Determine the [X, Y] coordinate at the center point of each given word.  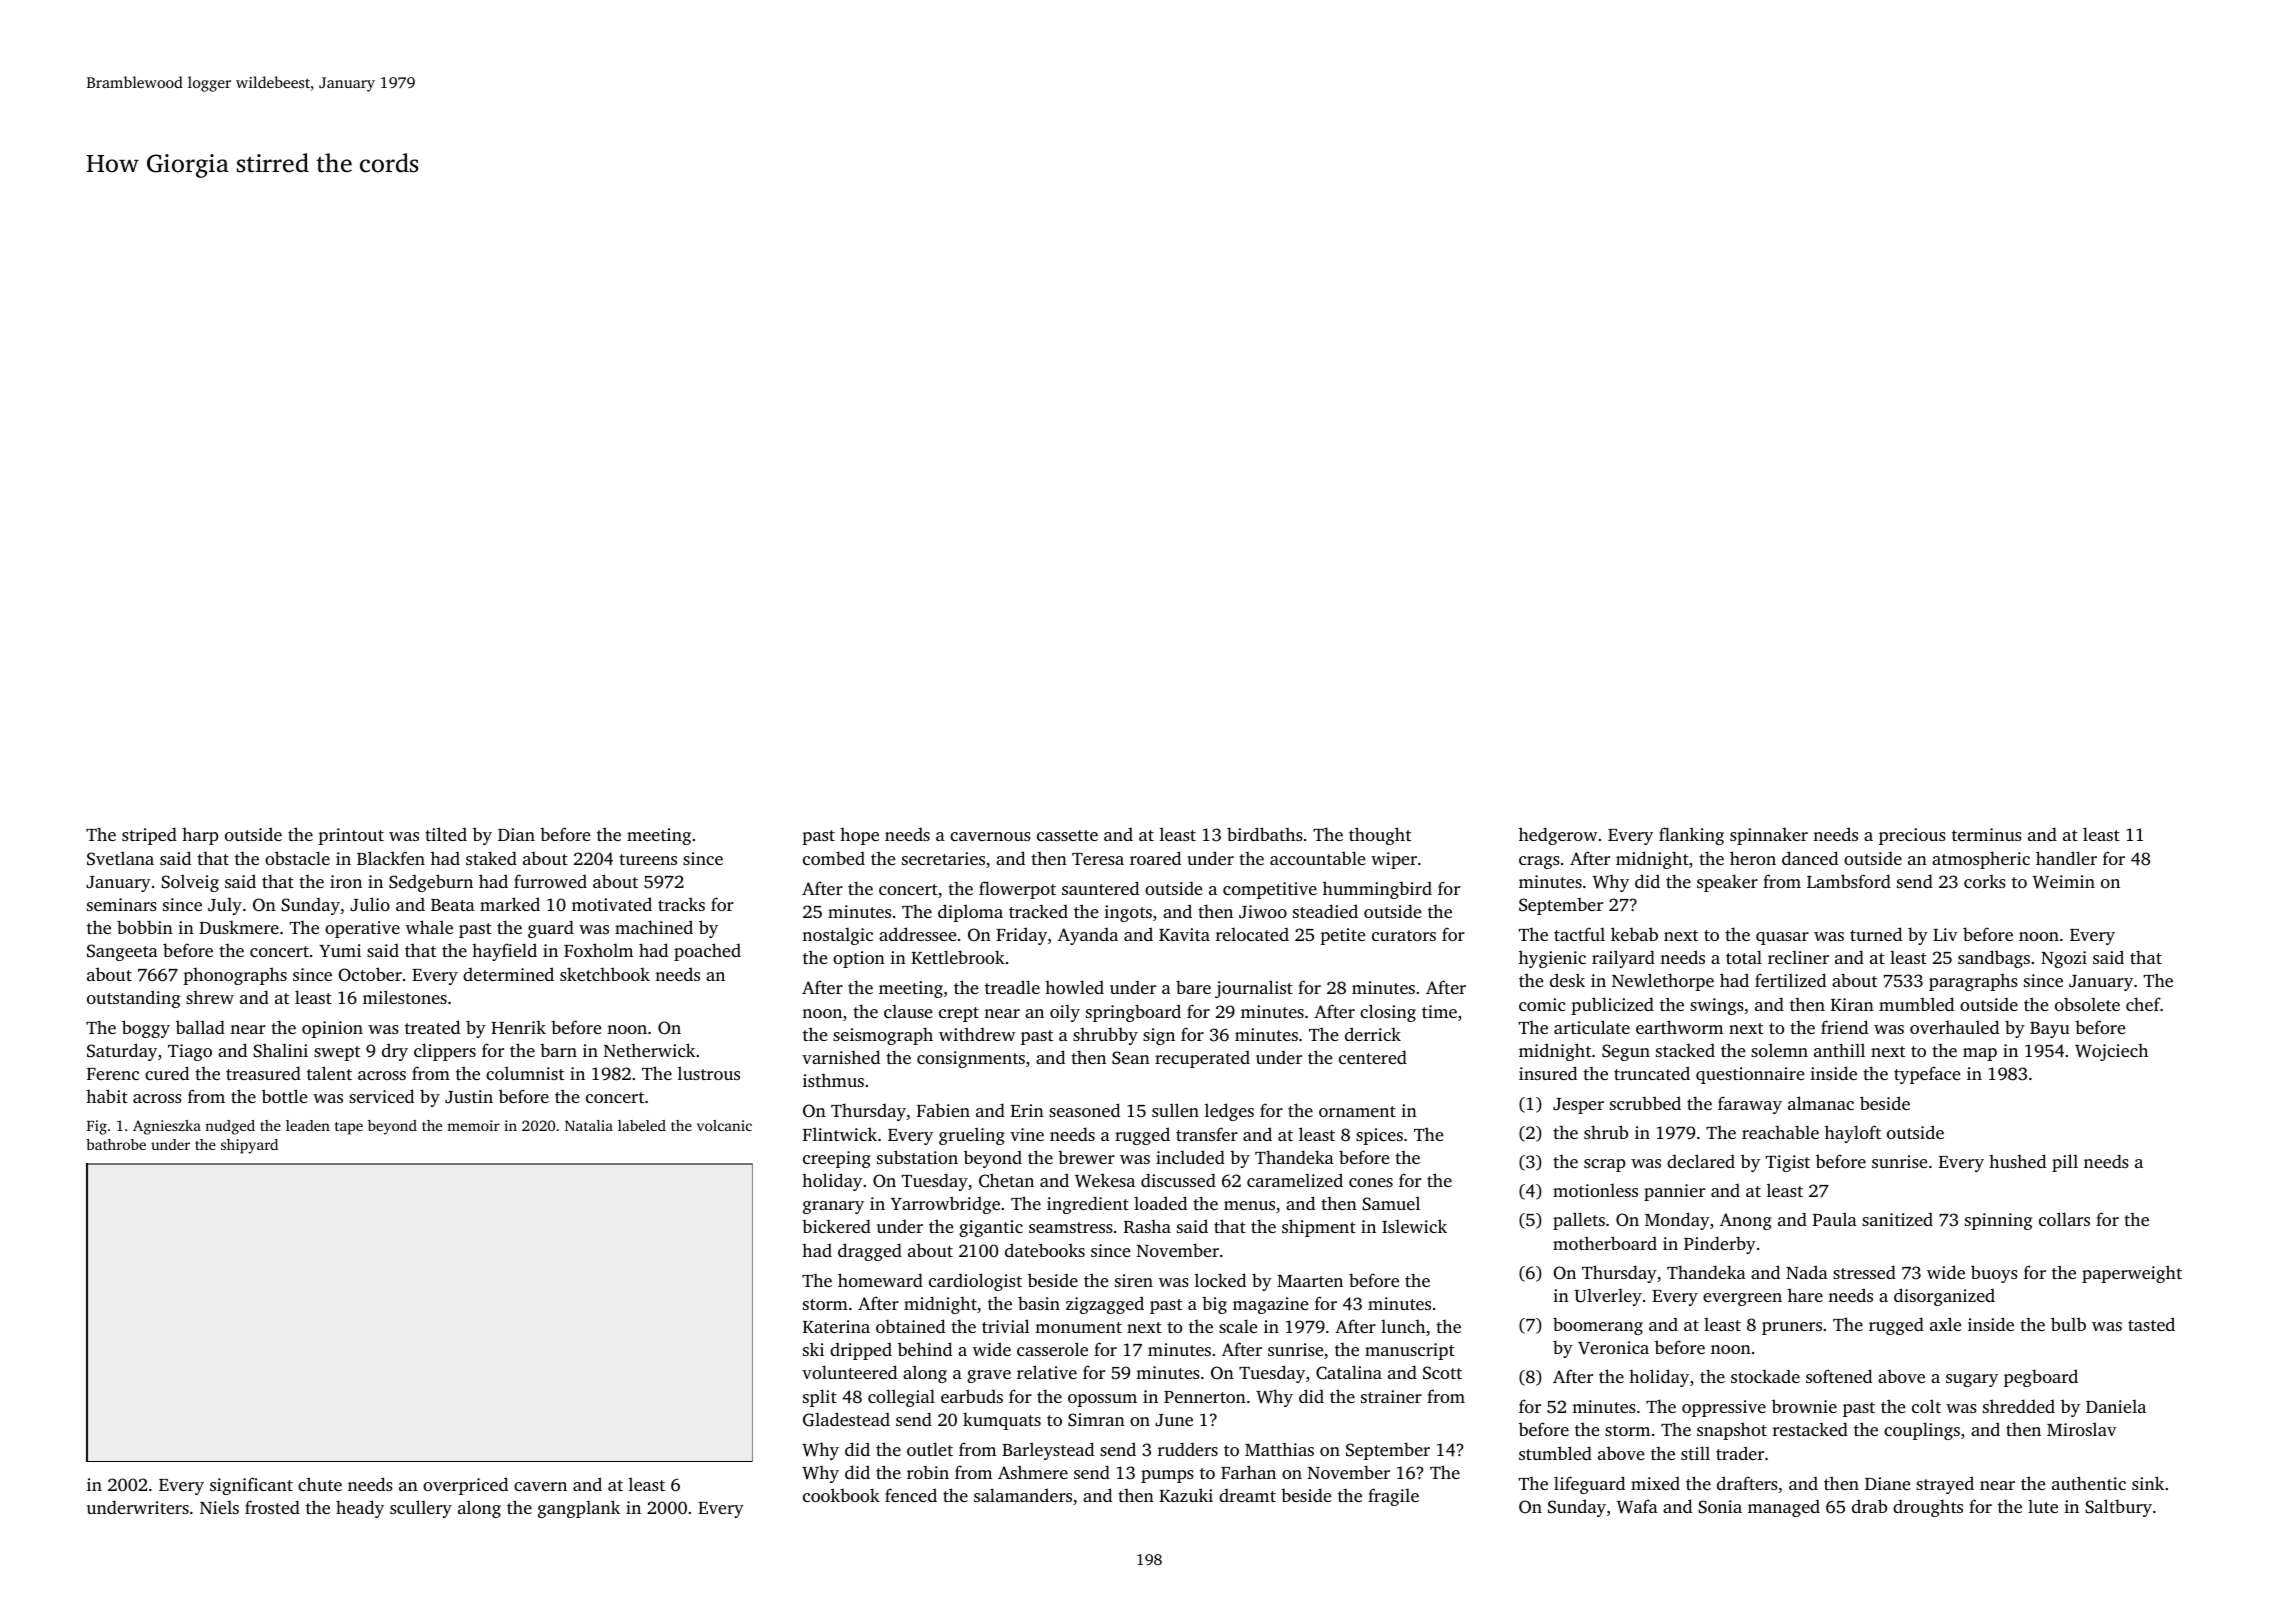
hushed [2017, 1161]
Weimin [2064, 882]
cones [1371, 1182]
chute [320, 1484]
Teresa [1098, 859]
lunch [1403, 1326]
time [1439, 1011]
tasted [2151, 1324]
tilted [446, 834]
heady [360, 1509]
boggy [146, 1029]
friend [1844, 1027]
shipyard [249, 1146]
